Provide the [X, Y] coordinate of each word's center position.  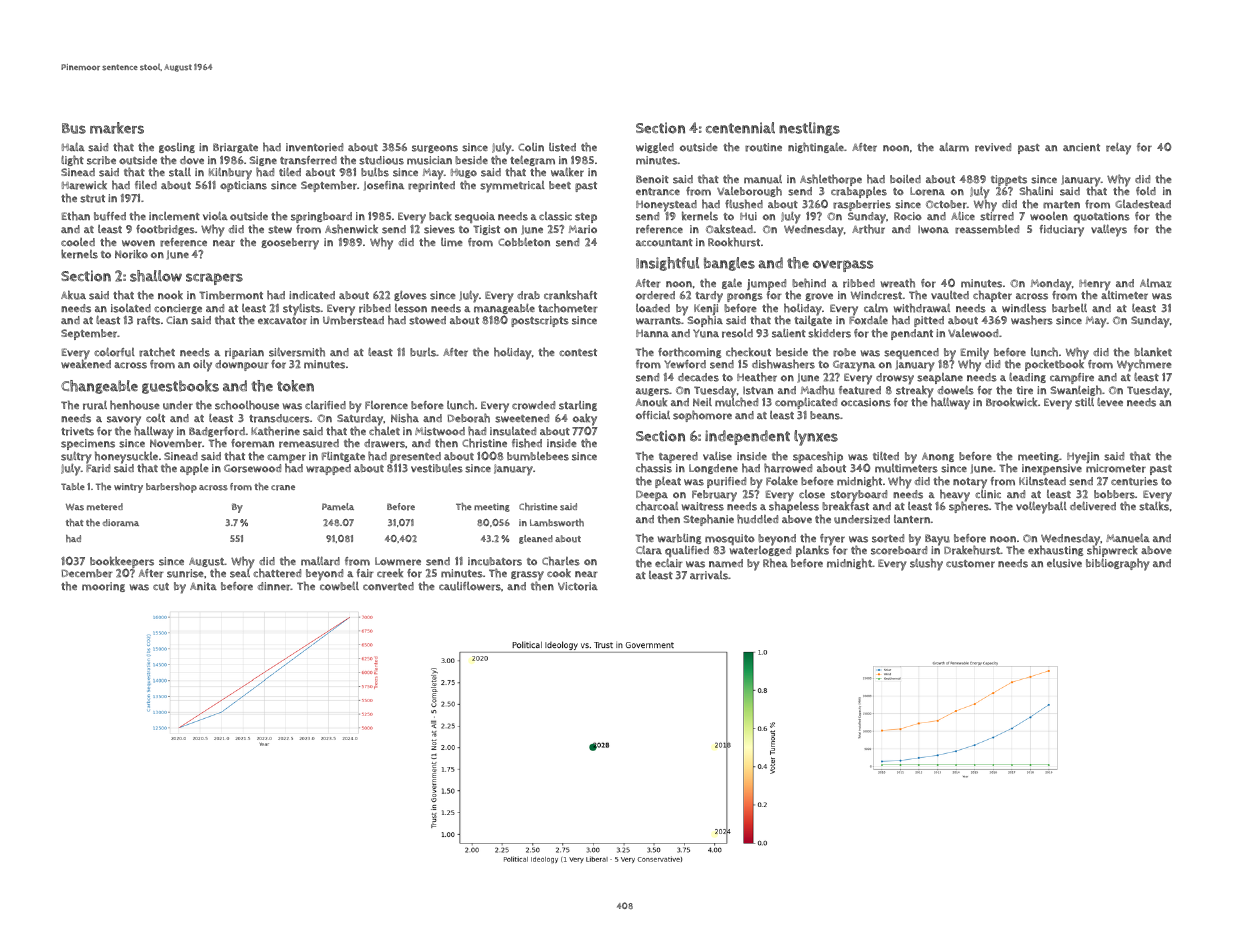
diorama [121, 523]
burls [423, 352]
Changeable [99, 387]
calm [876, 308]
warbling [679, 539]
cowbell [339, 586]
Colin [531, 147]
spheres [969, 507]
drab [528, 295]
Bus [74, 128]
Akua [73, 295]
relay [1118, 149]
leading [1027, 378]
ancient [1081, 147]
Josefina [384, 186]
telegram [532, 160]
